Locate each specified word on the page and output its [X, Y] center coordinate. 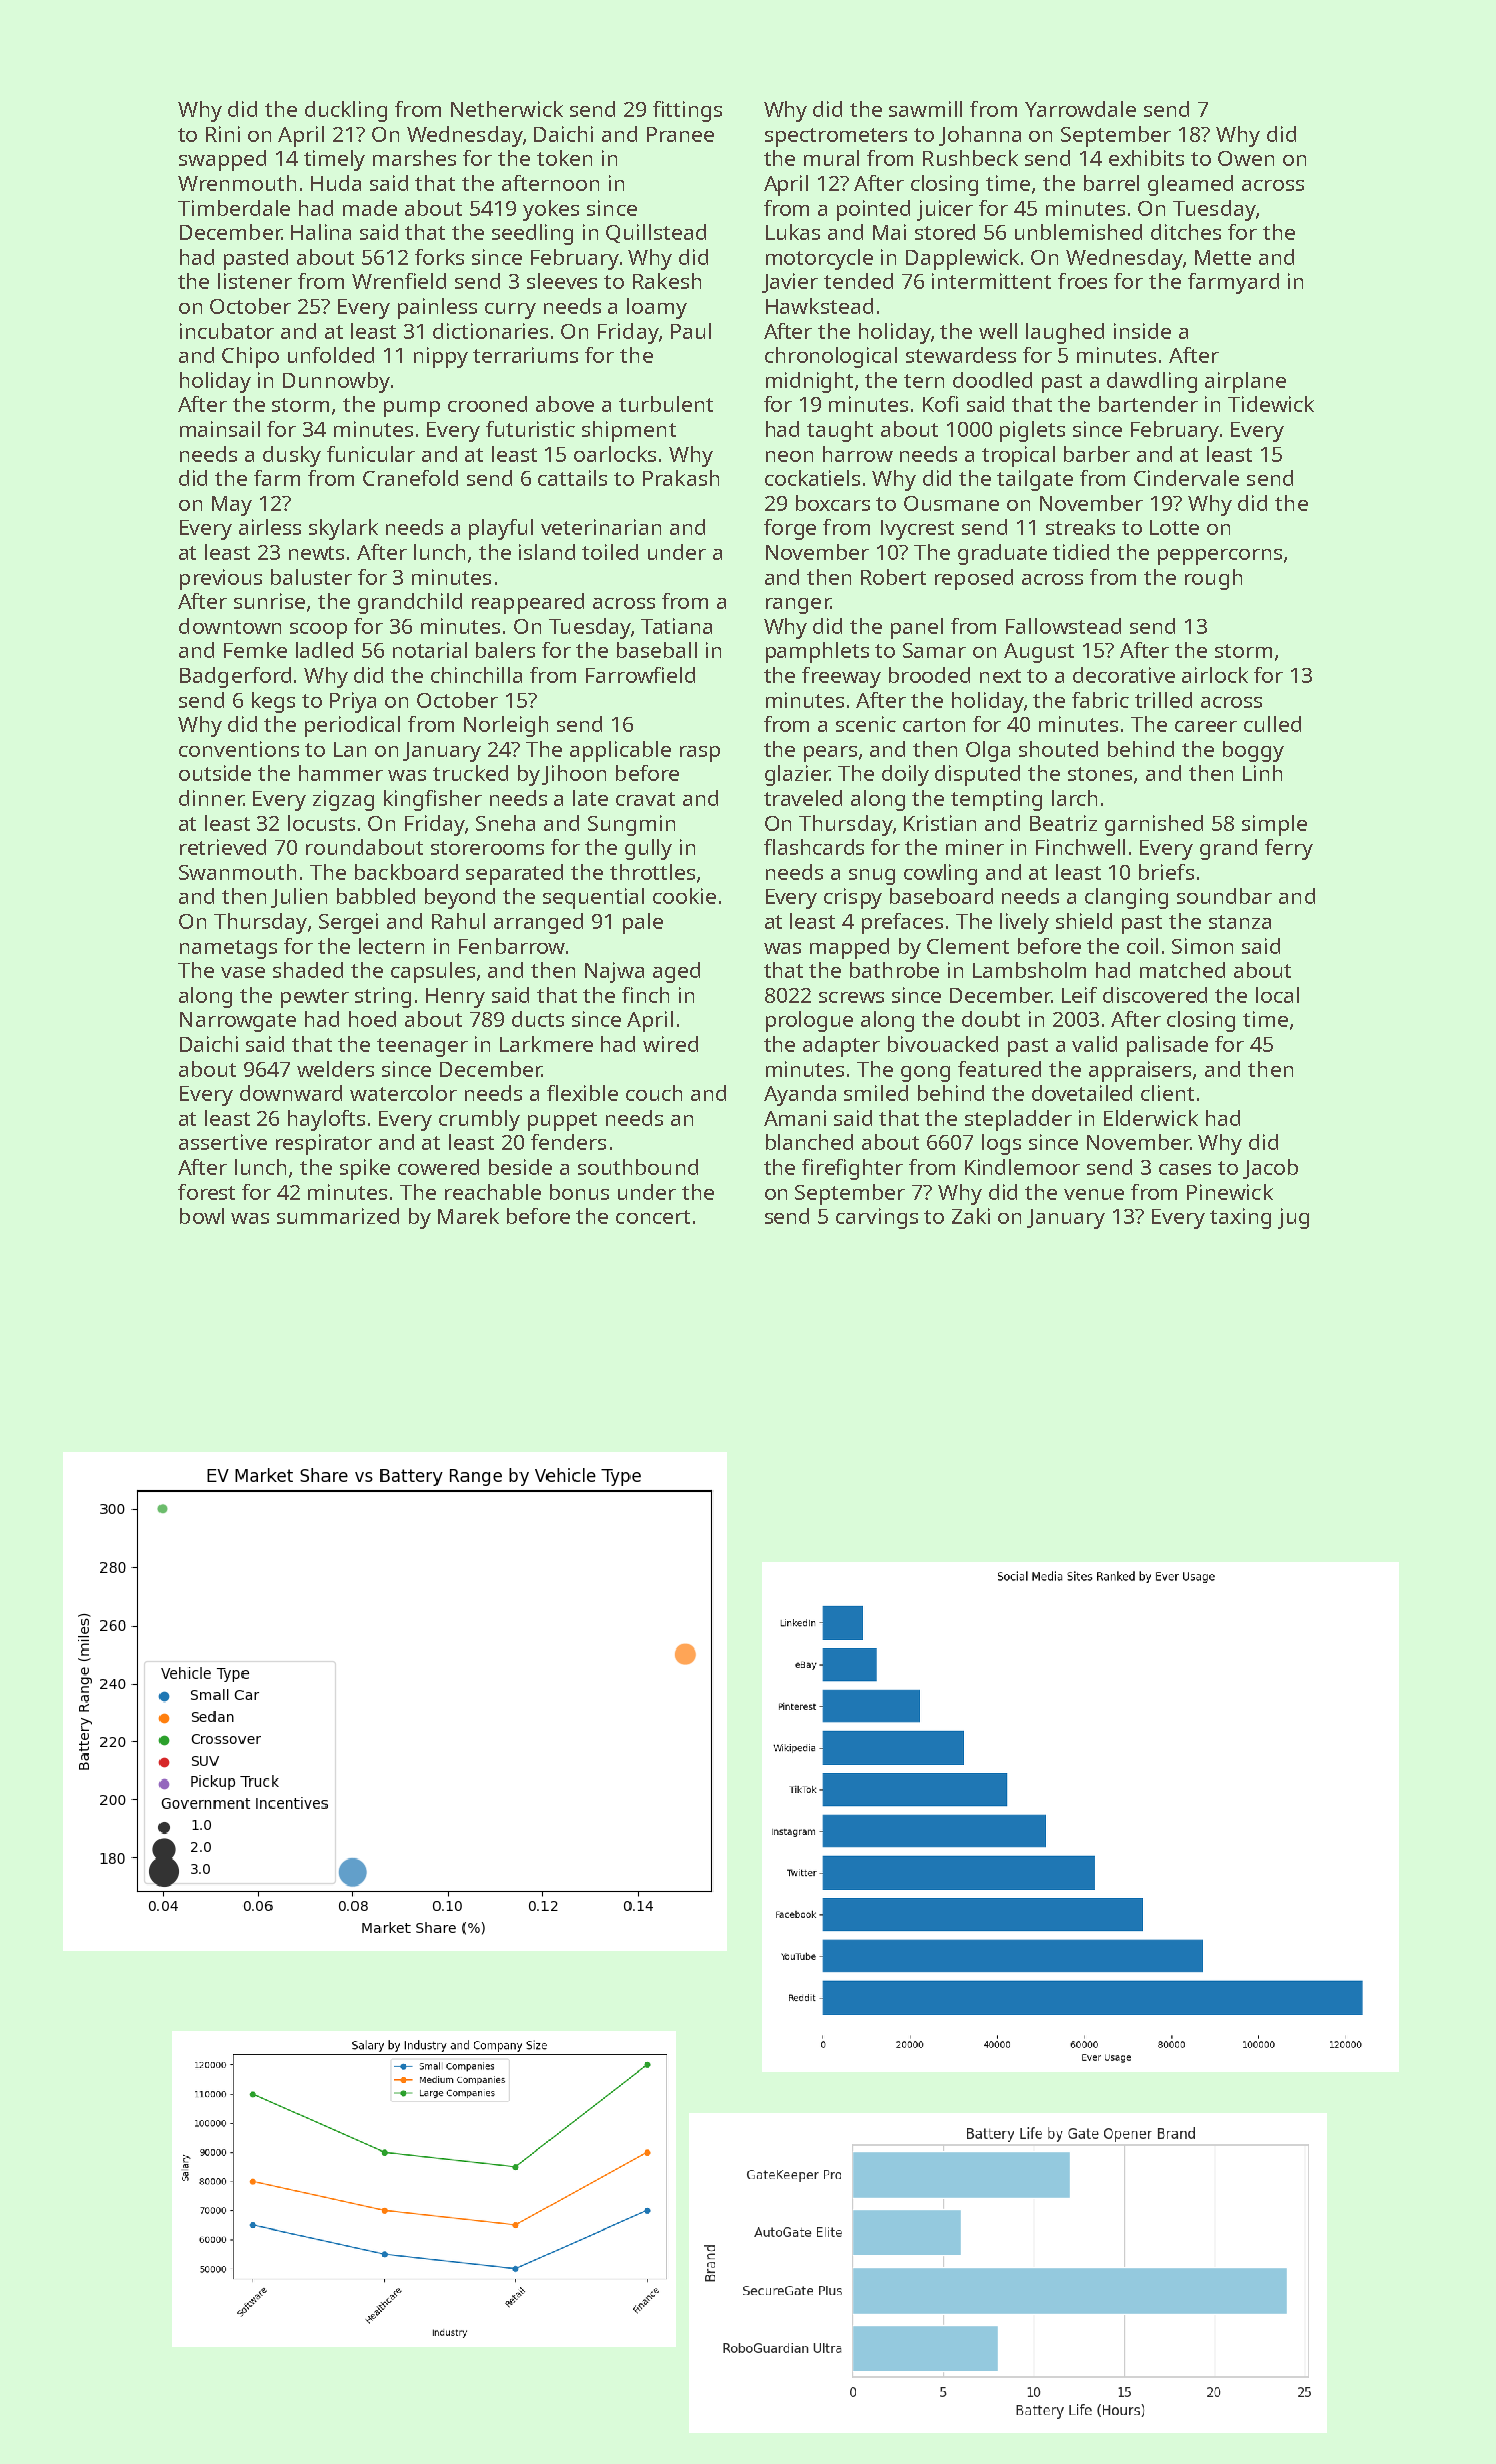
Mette [1223, 257]
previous [221, 579]
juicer [945, 210]
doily [905, 775]
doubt [991, 1019]
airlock [1215, 675]
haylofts [326, 1120]
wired [670, 1044]
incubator [227, 331]
